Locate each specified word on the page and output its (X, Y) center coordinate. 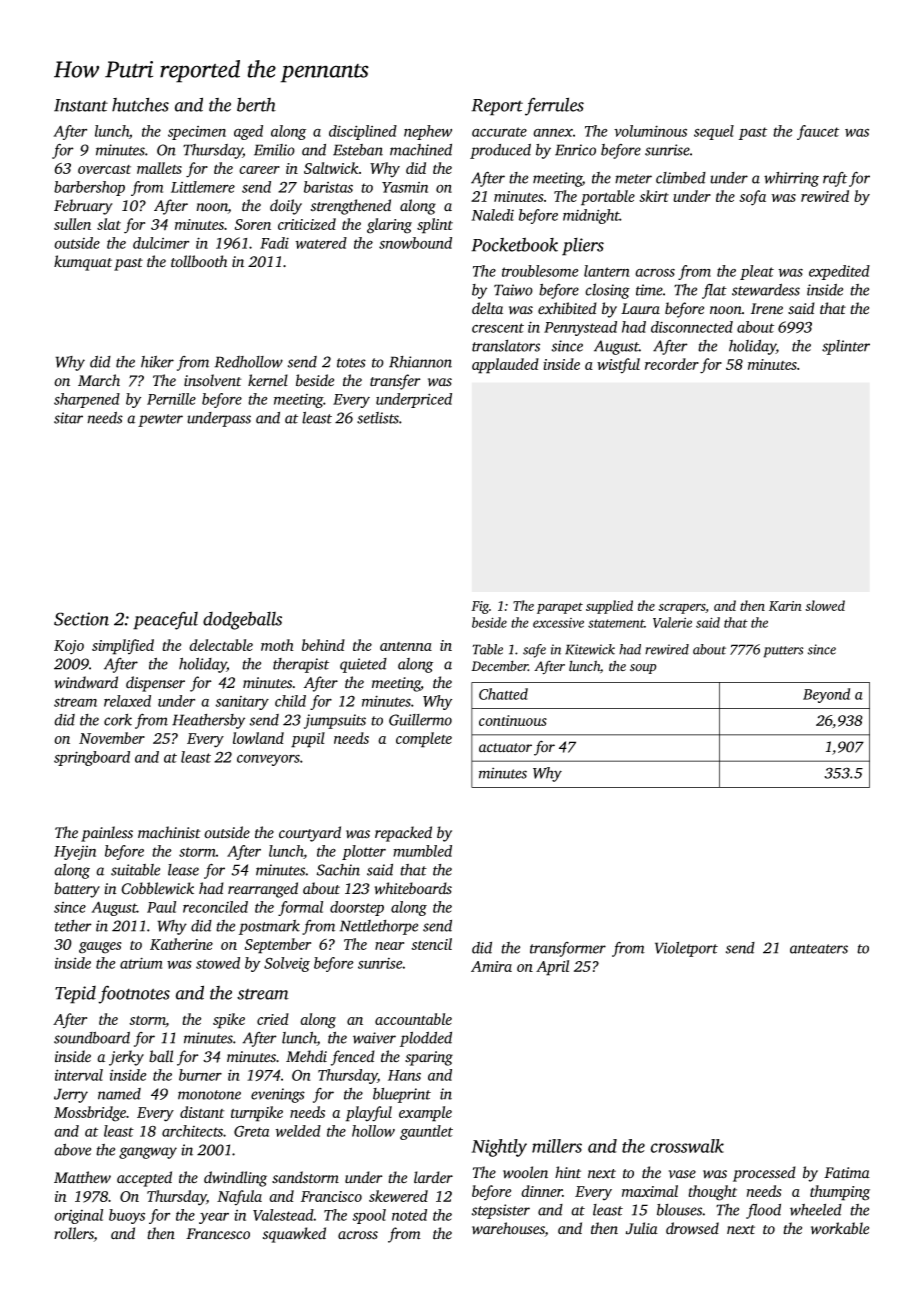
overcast (104, 169)
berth (256, 104)
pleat (757, 272)
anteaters (819, 949)
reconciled (215, 907)
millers (557, 1146)
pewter (160, 420)
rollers (74, 1234)
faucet (818, 132)
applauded (505, 366)
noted (409, 1215)
